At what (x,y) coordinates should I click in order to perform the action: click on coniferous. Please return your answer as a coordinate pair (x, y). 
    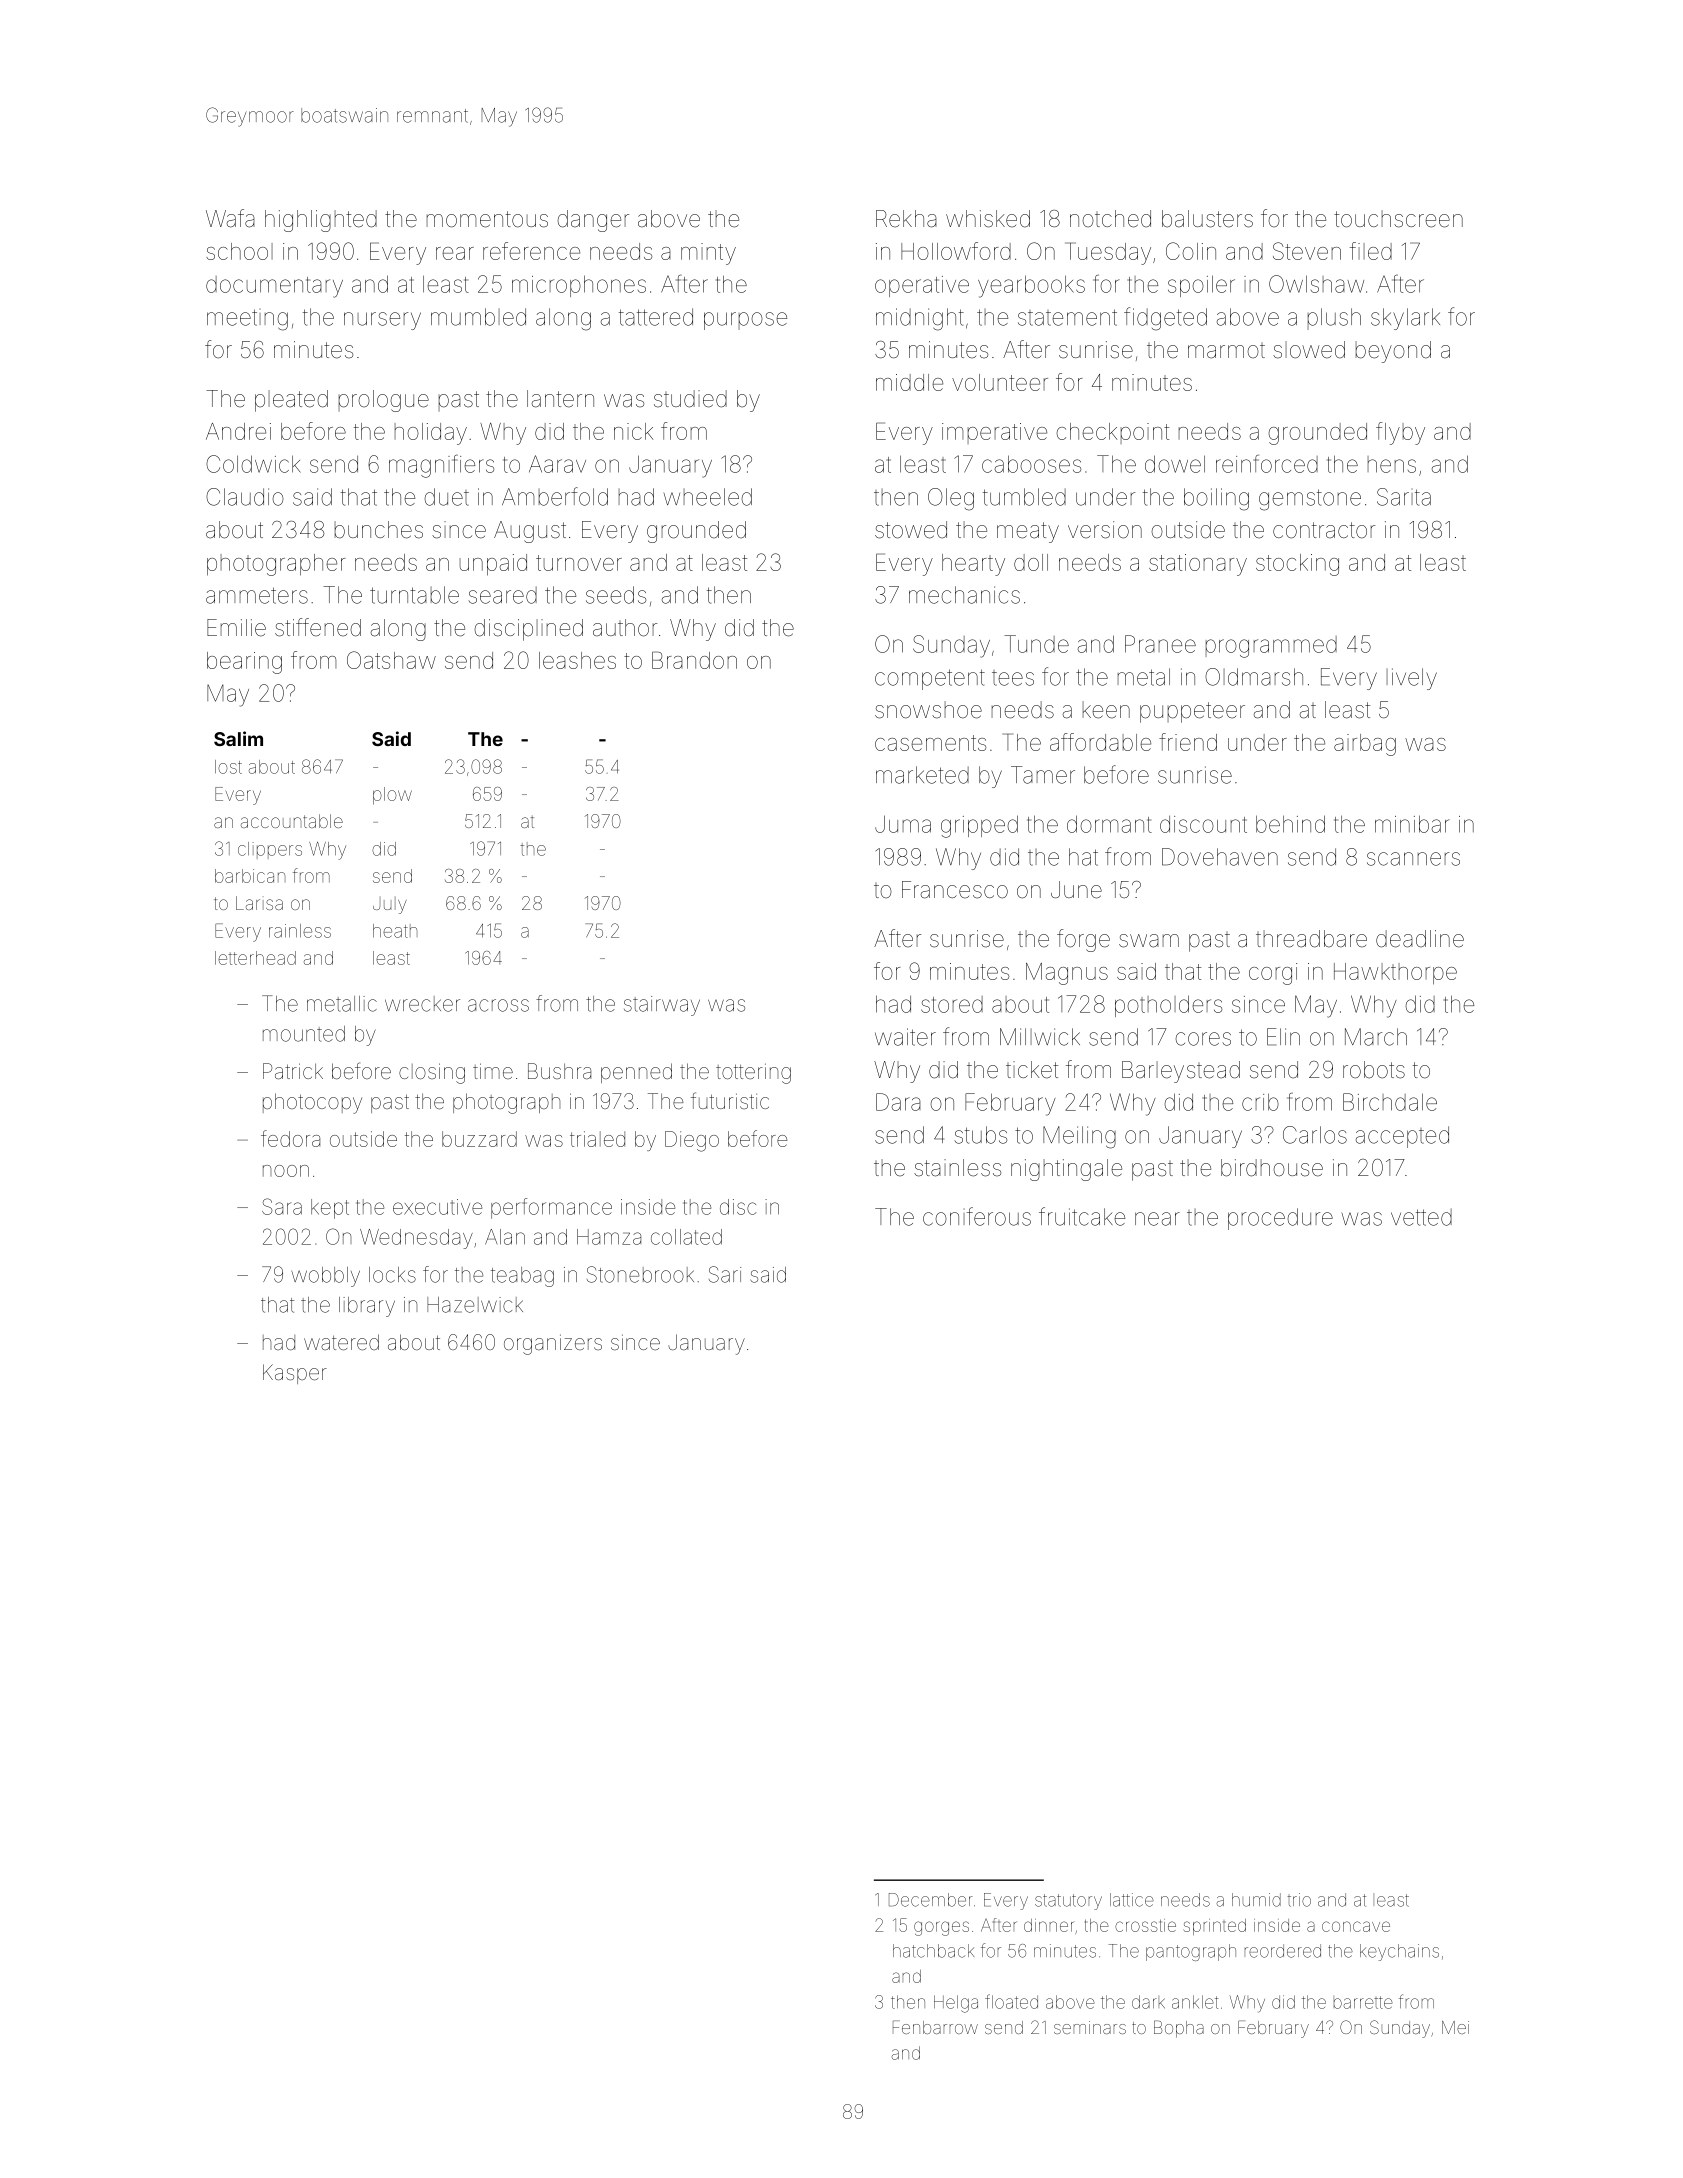
    Looking at the image, I should click on (977, 1216).
